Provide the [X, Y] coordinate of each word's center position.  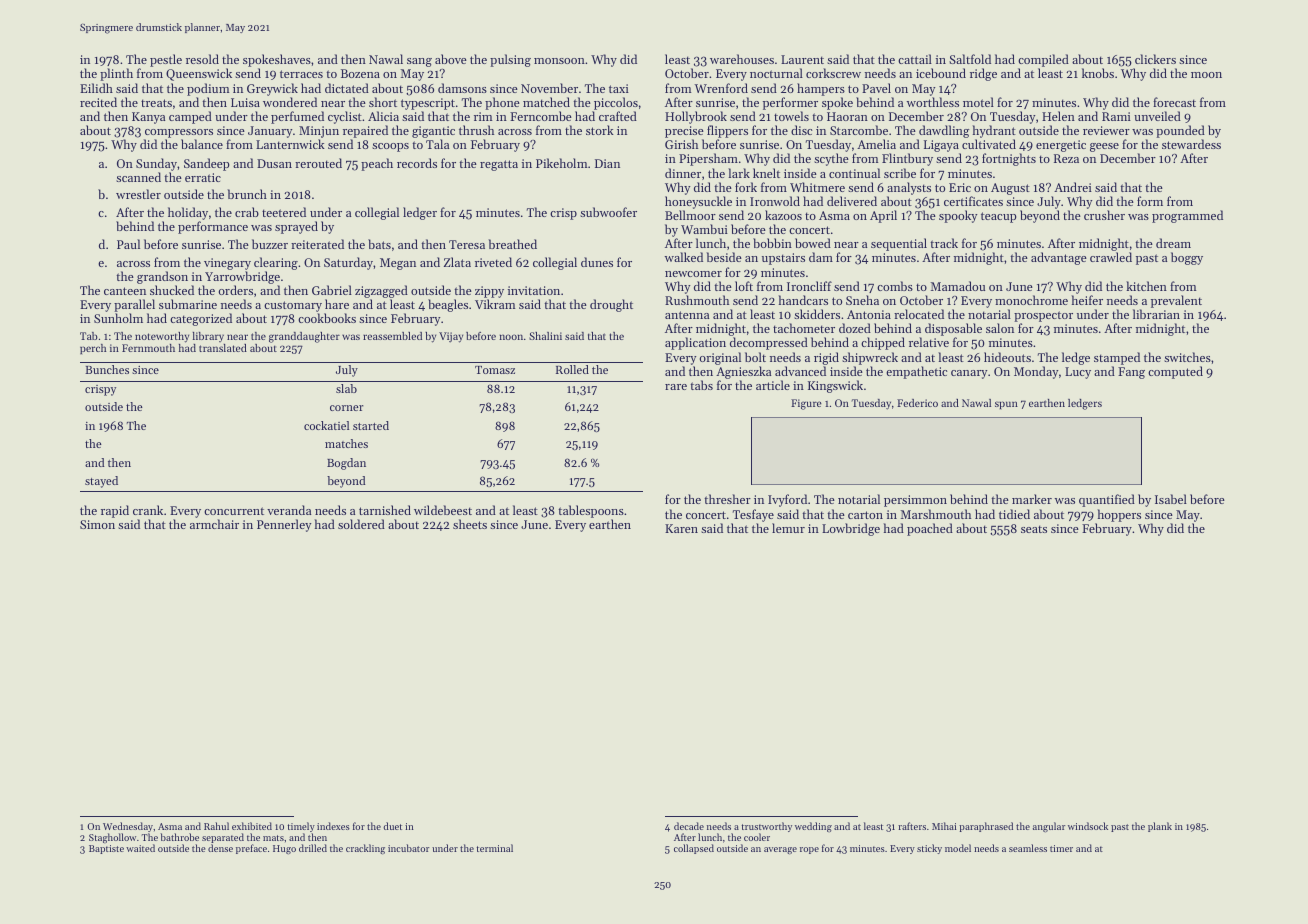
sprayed [296, 227]
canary [969, 374]
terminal [495, 848]
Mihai [944, 826]
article [773, 385]
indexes [333, 826]
